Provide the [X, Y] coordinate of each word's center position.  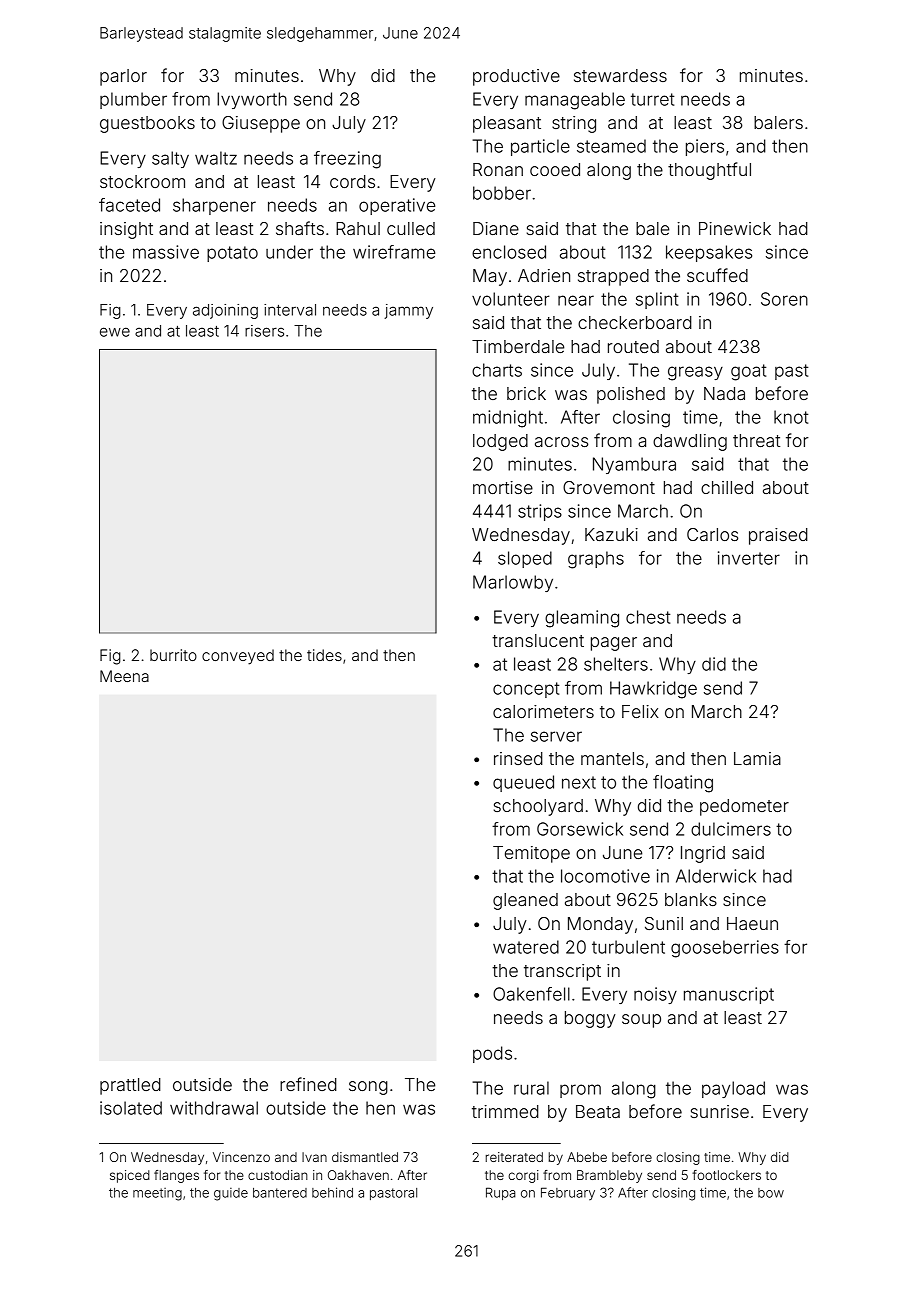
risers [264, 331]
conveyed [238, 657]
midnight [508, 419]
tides [324, 655]
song [368, 1088]
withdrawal [214, 1108]
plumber [133, 100]
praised [778, 536]
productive [516, 77]
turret [652, 99]
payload [733, 1089]
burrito [173, 655]
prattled [130, 1086]
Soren [784, 299]
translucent [538, 640]
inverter [749, 558]
